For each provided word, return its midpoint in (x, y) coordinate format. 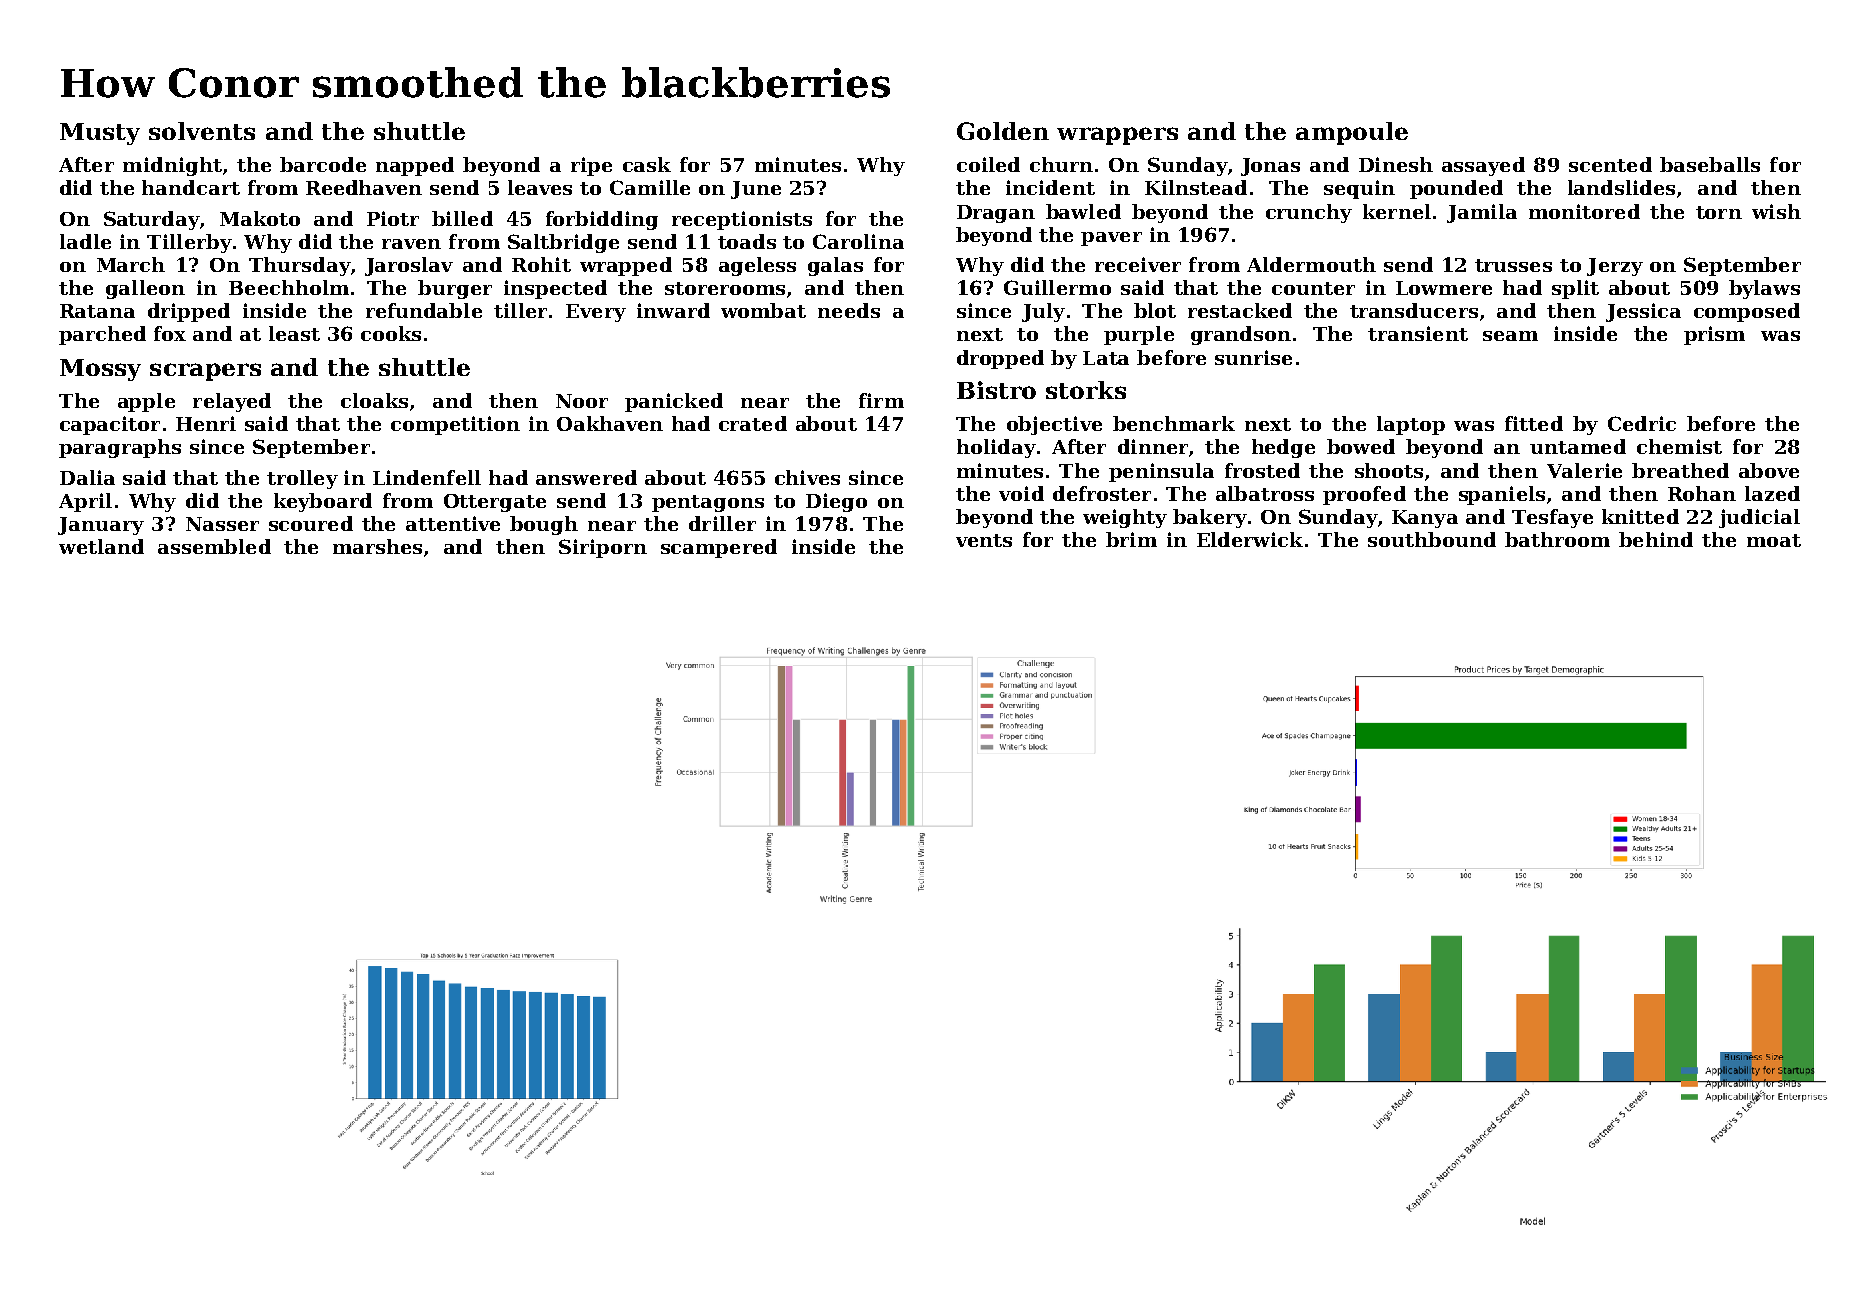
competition (455, 425)
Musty (100, 134)
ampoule (1352, 133)
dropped (1000, 359)
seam (1510, 336)
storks (1086, 390)
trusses (1513, 265)
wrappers (1117, 136)
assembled (214, 546)
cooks (391, 333)
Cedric (1642, 423)
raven (411, 244)
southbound (1432, 539)
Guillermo (1057, 287)
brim (1131, 539)
